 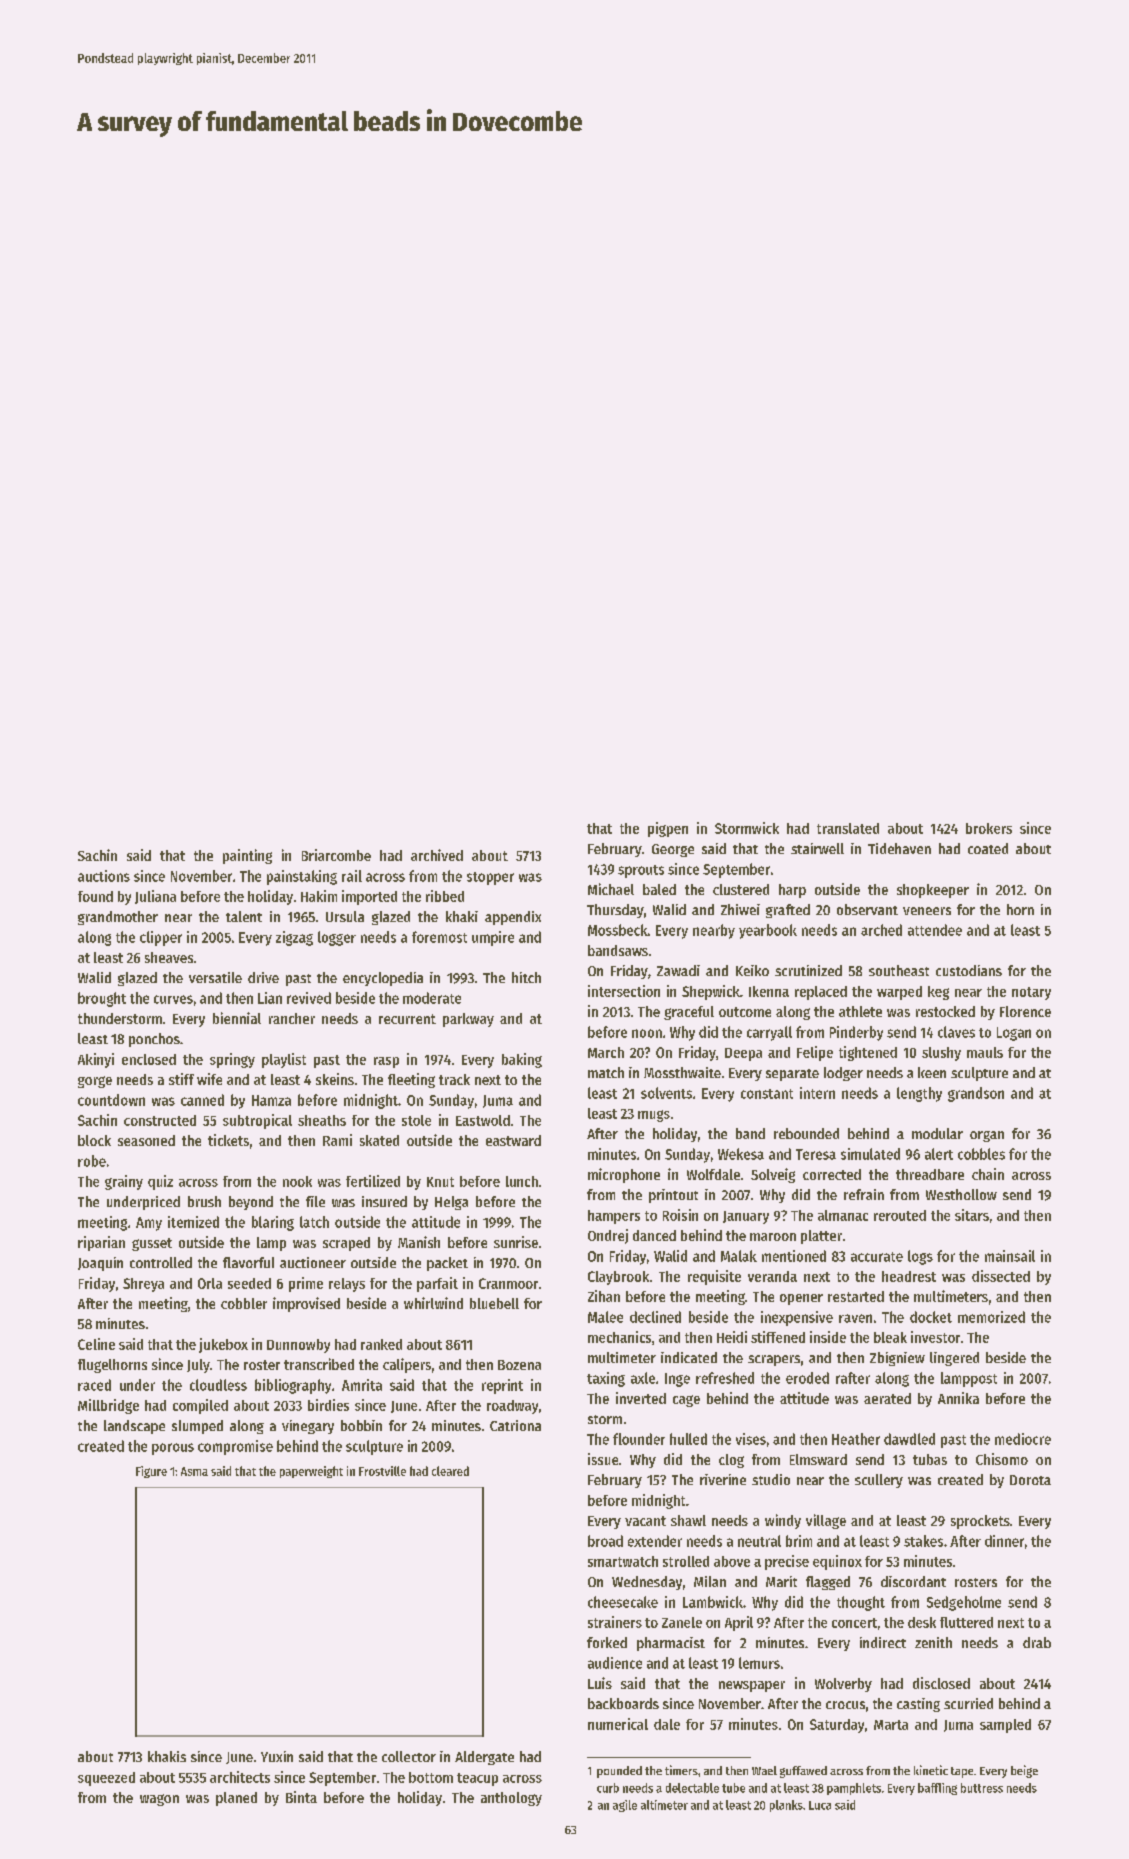 What do you see at coordinates (522, 1060) in the screenshot?
I see `baking` at bounding box center [522, 1060].
